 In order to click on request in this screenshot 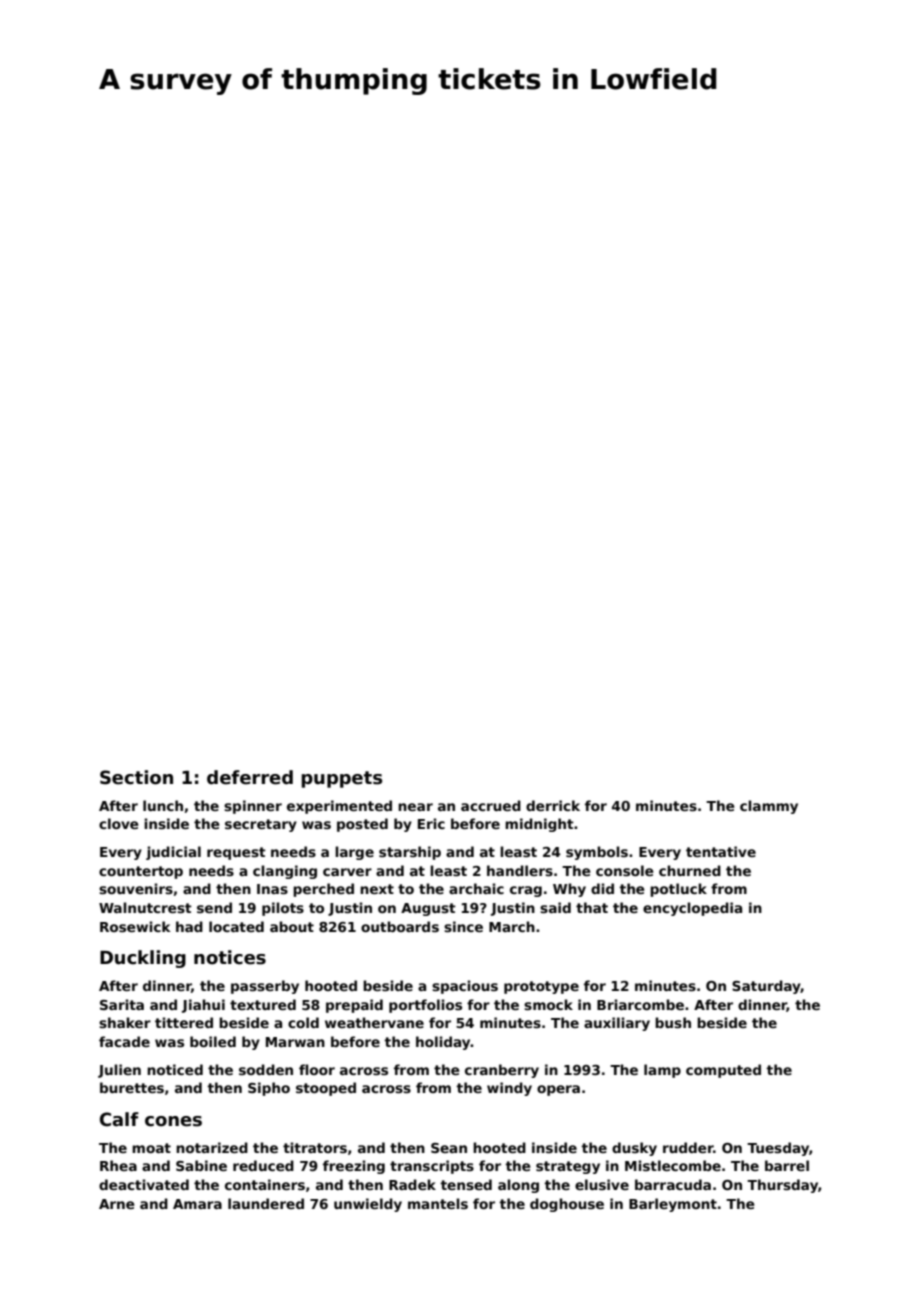, I will do `click(236, 853)`.
